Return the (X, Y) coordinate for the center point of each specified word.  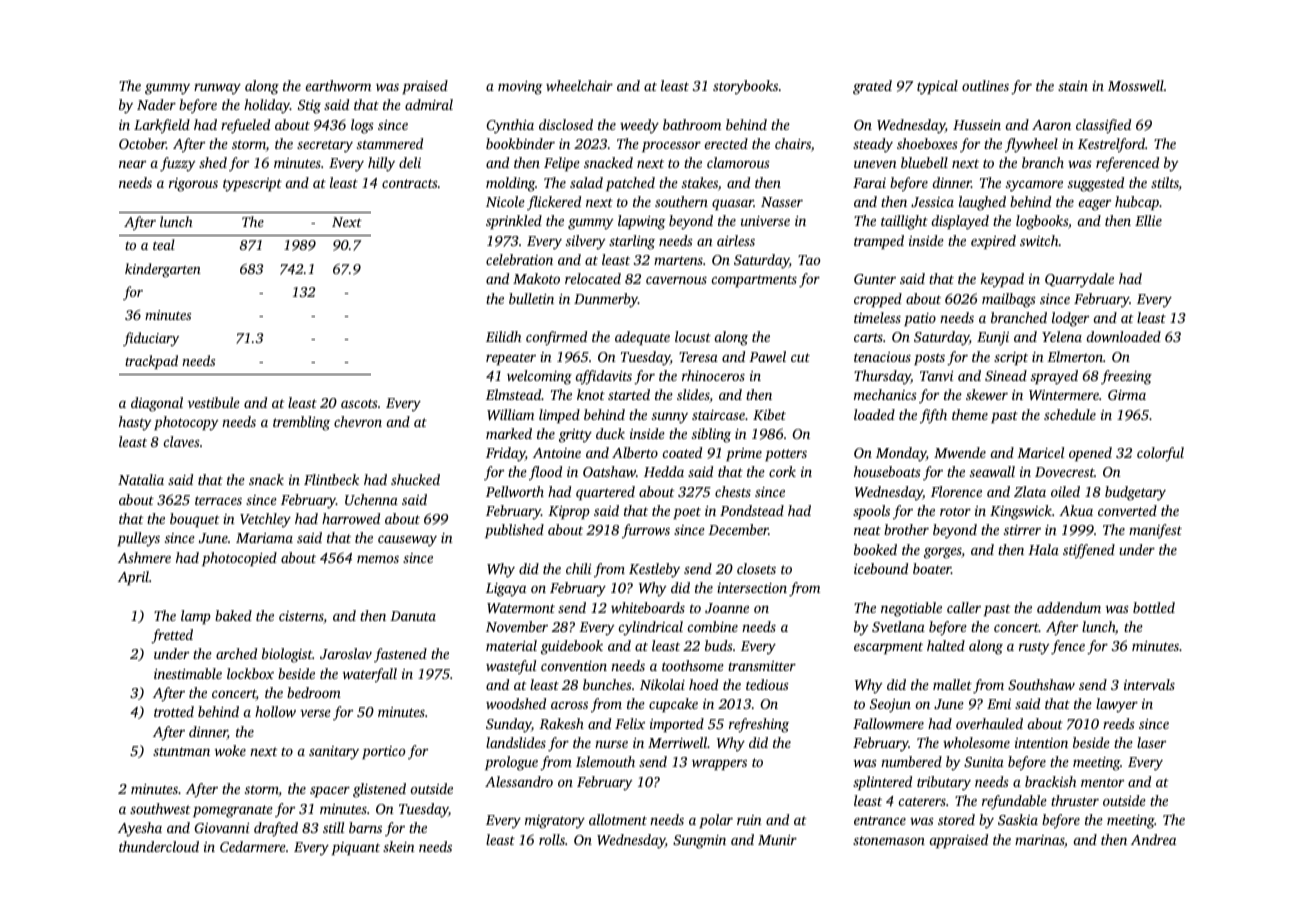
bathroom (692, 124)
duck (610, 433)
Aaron (1051, 125)
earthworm (338, 85)
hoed (703, 684)
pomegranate (233, 811)
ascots (359, 403)
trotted (174, 711)
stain (1073, 86)
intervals (1149, 684)
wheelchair (579, 85)
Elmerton (1075, 356)
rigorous (193, 185)
